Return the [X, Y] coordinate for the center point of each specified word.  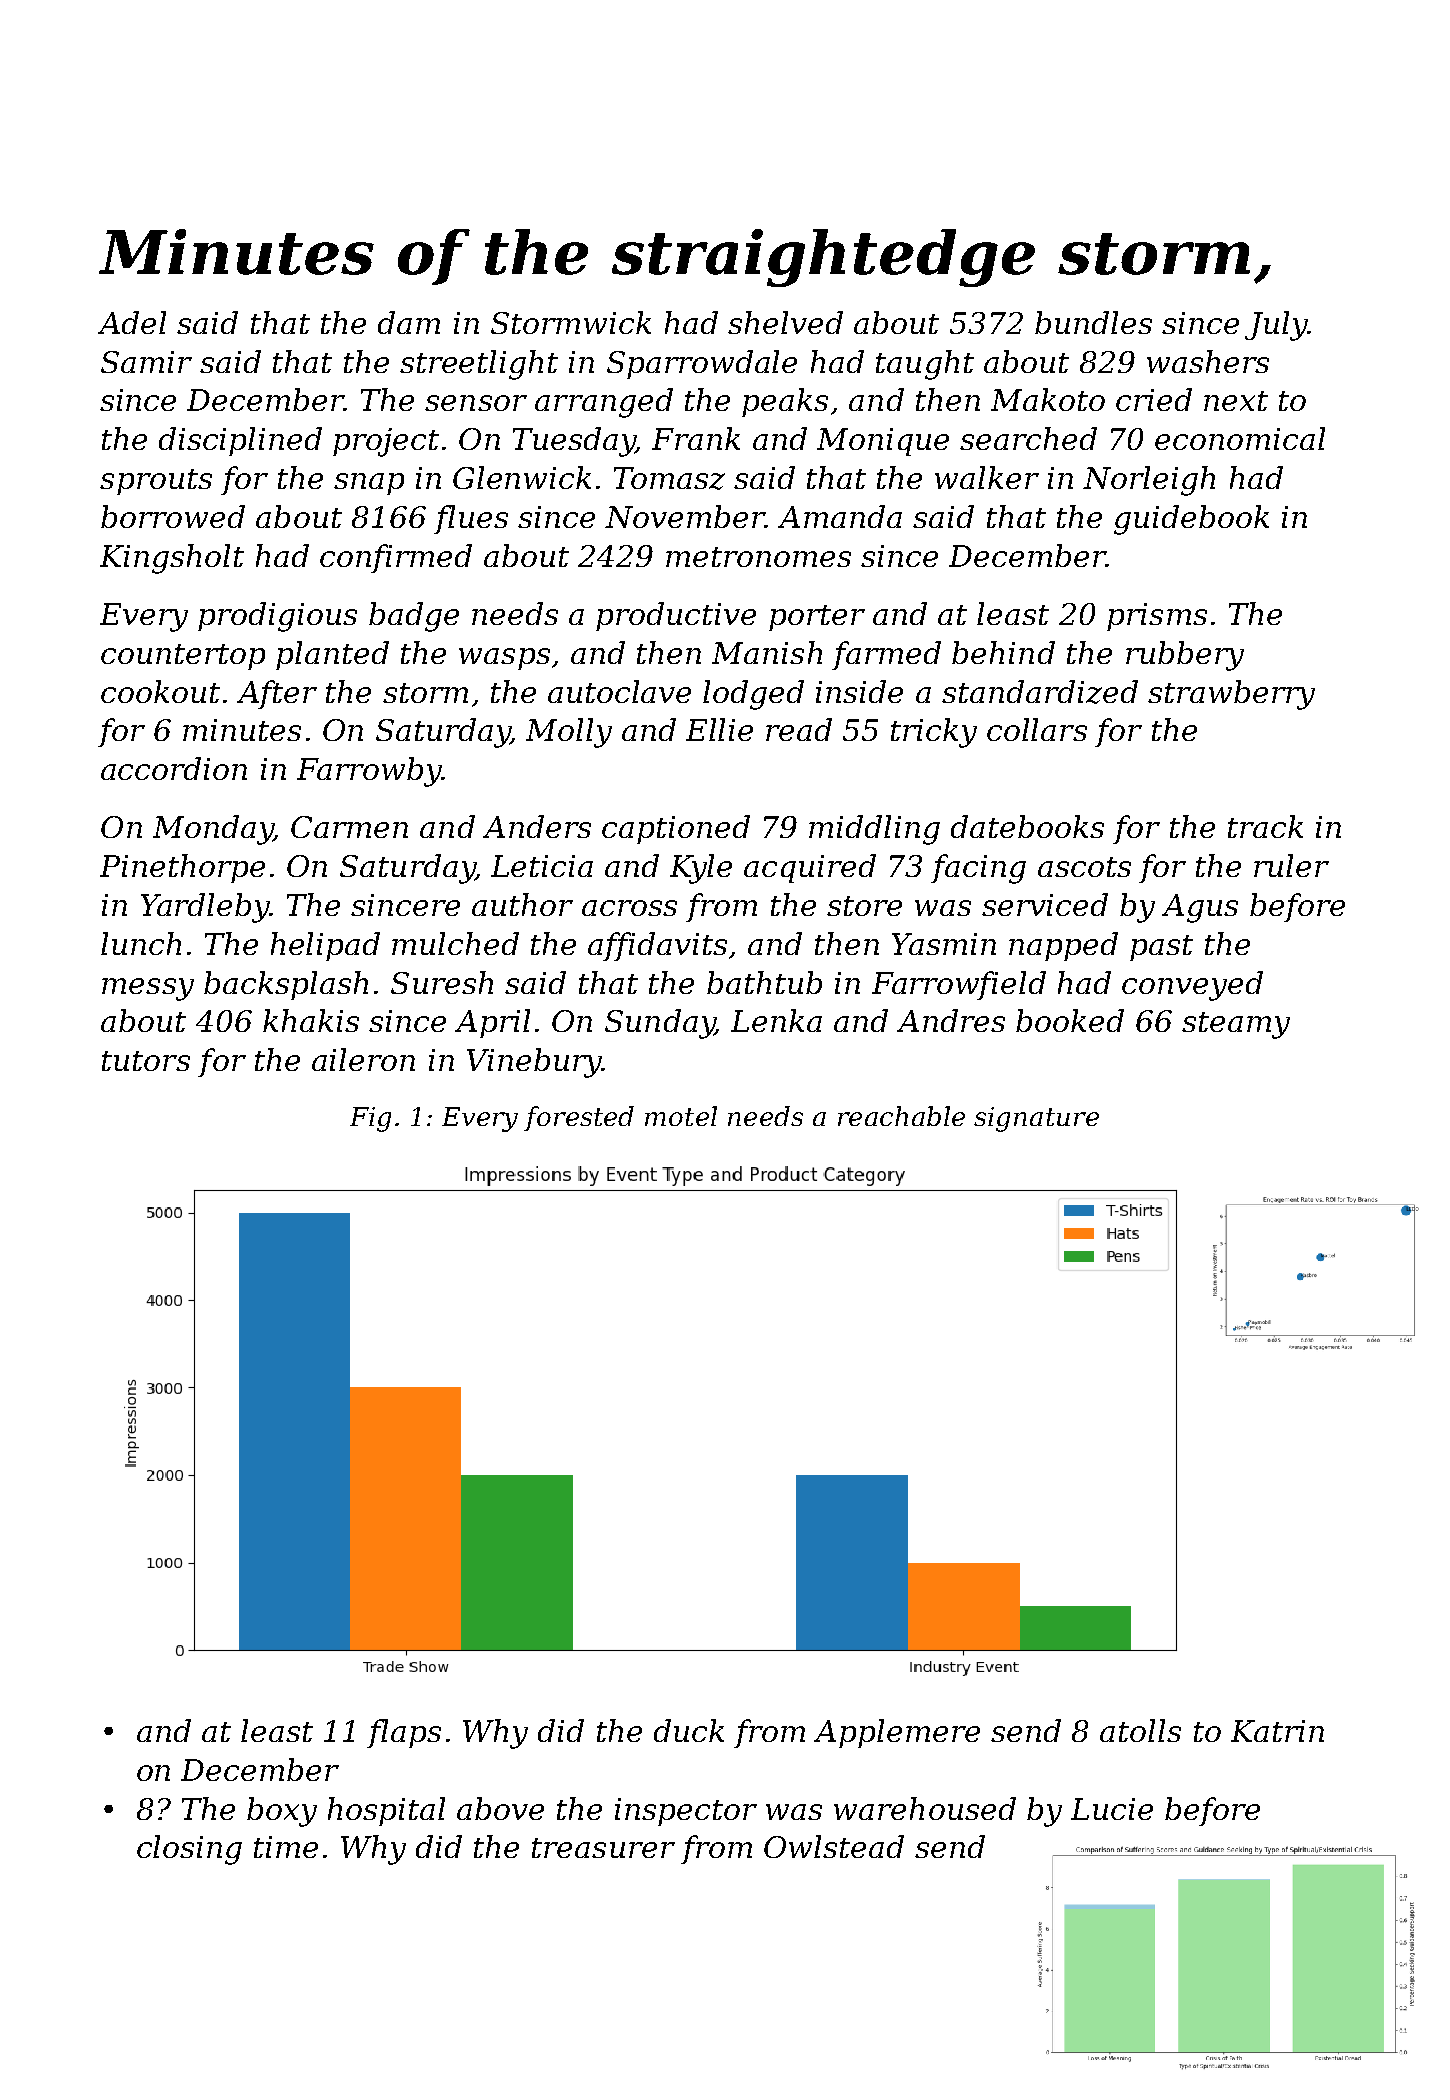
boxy [282, 1812]
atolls [1140, 1730]
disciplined [240, 441]
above [500, 1808]
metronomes [758, 557]
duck [689, 1730]
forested [579, 1118]
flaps [404, 1733]
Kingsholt [172, 559]
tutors [146, 1061]
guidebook [1191, 520]
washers [1208, 361]
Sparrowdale [702, 364]
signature [1036, 1119]
